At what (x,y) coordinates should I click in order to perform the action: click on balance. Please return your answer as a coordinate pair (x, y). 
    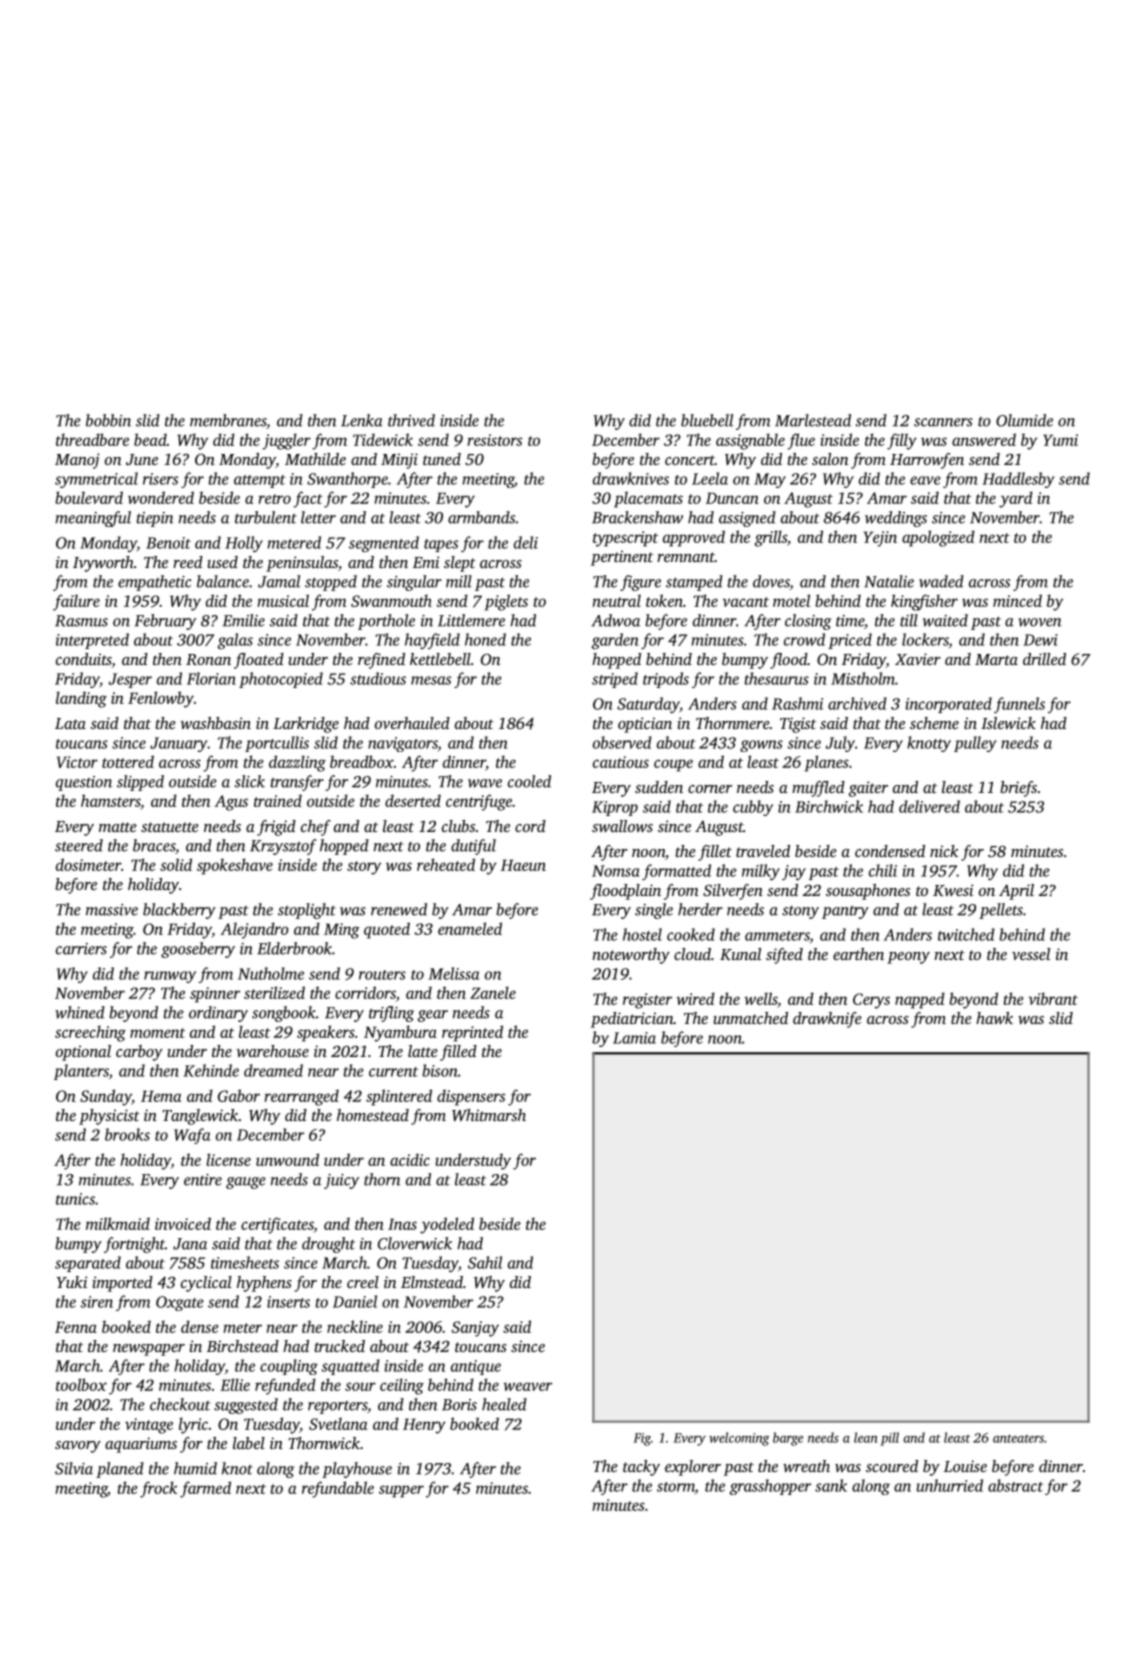
    Looking at the image, I should click on (223, 581).
